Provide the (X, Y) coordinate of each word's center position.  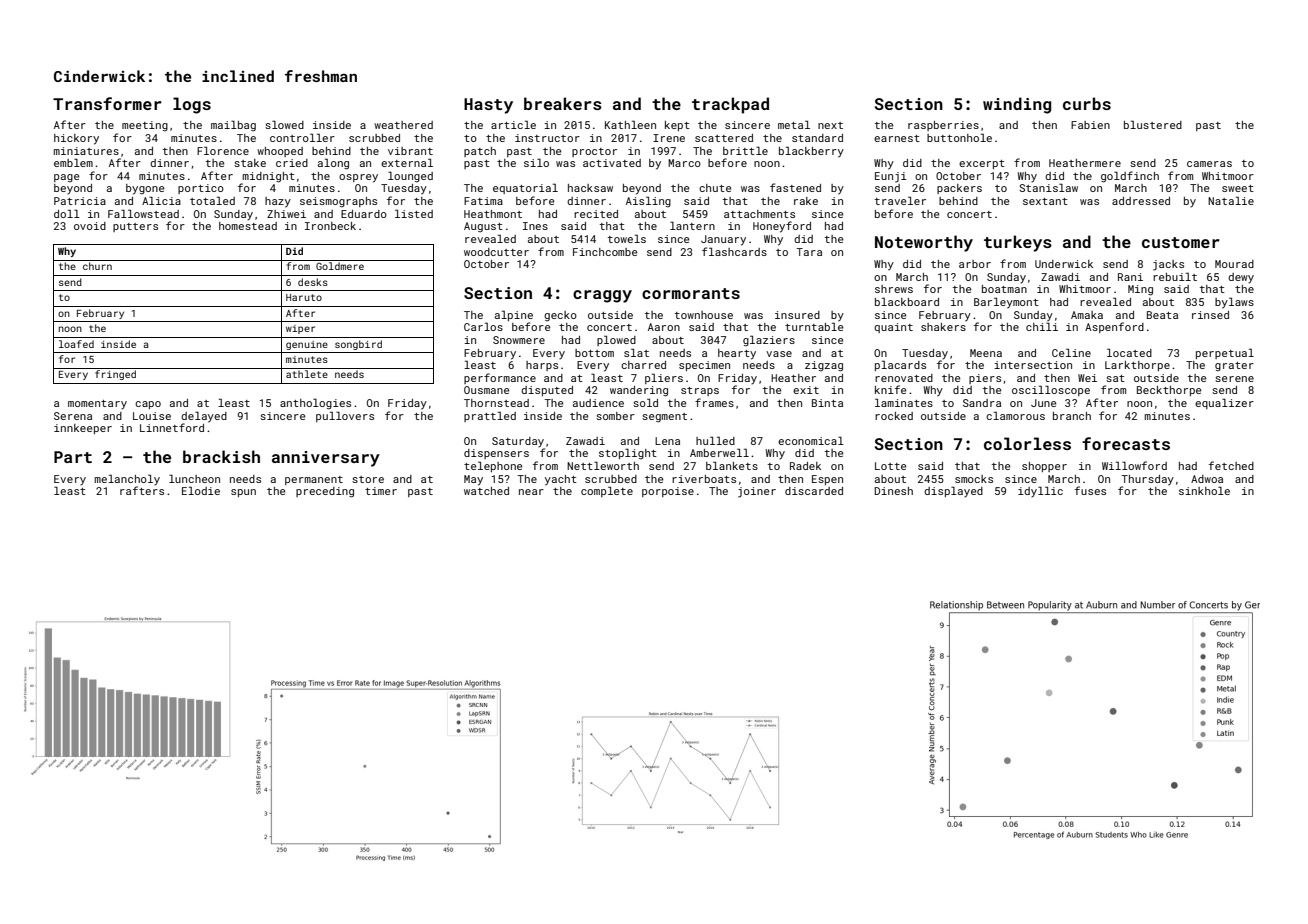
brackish (221, 456)
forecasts (1126, 443)
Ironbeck (330, 226)
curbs (1087, 103)
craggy (602, 296)
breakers (563, 103)
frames (714, 402)
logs (192, 105)
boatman (1004, 289)
